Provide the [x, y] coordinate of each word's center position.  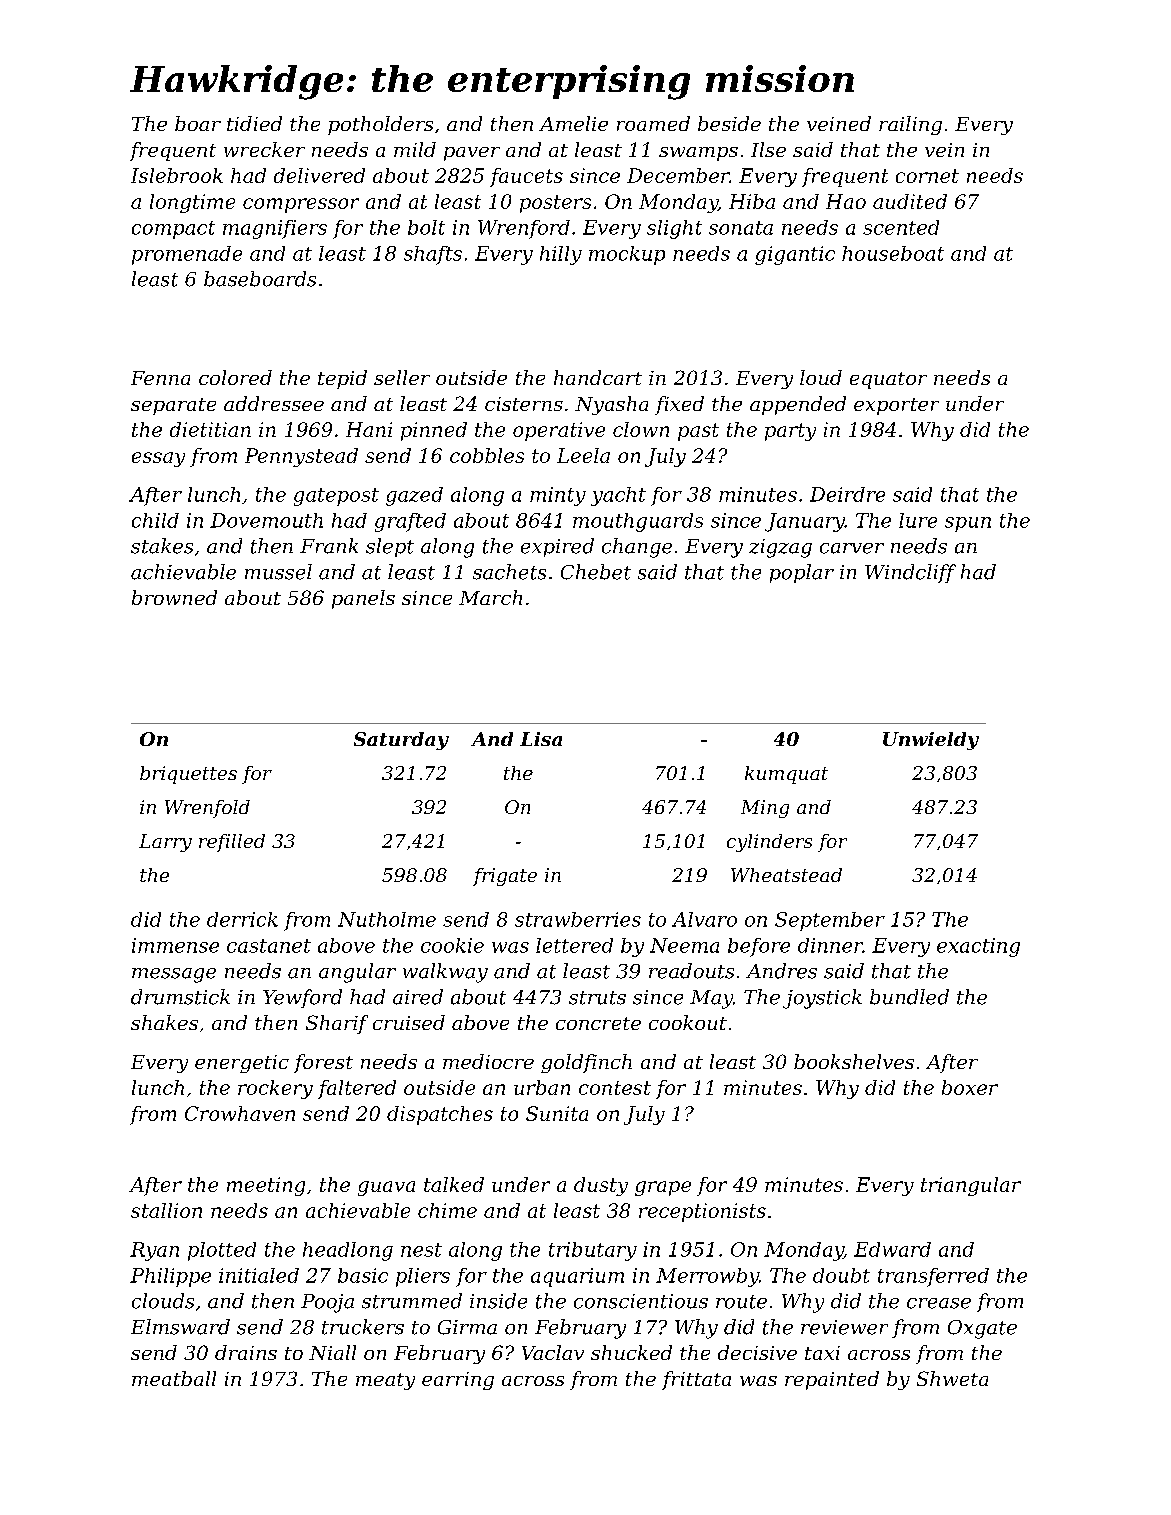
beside [729, 123]
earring [458, 1381]
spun [968, 524]
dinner [830, 945]
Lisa [541, 739]
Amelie [573, 123]
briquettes [188, 775]
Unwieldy [931, 741]
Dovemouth [266, 520]
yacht [618, 496]
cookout [688, 1022]
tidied [254, 123]
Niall [332, 1352]
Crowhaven [240, 1113]
